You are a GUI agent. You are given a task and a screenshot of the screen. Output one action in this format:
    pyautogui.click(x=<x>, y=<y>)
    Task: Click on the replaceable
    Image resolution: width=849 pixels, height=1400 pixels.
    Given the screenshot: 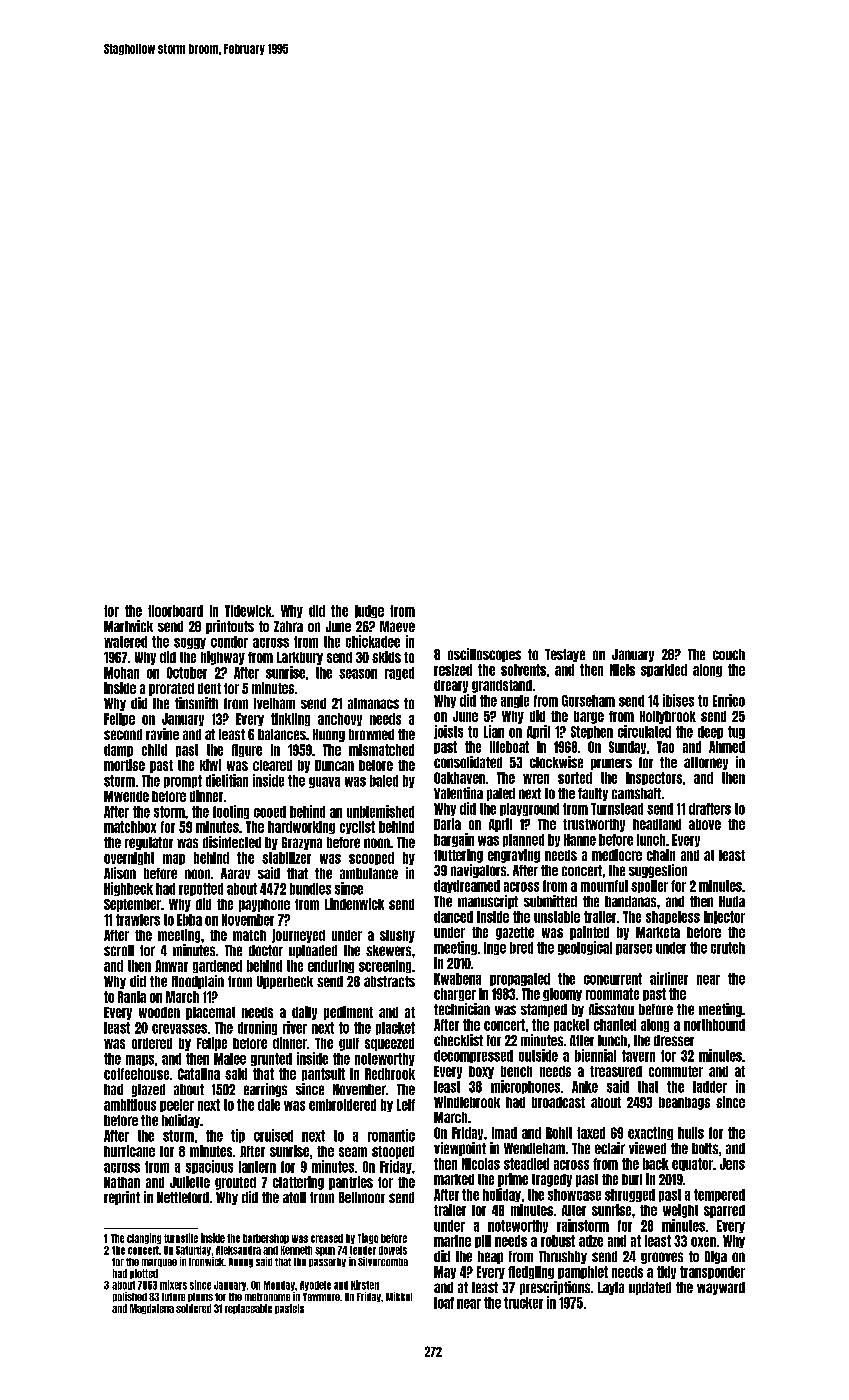 What is the action you would take?
    pyautogui.click(x=248, y=1309)
